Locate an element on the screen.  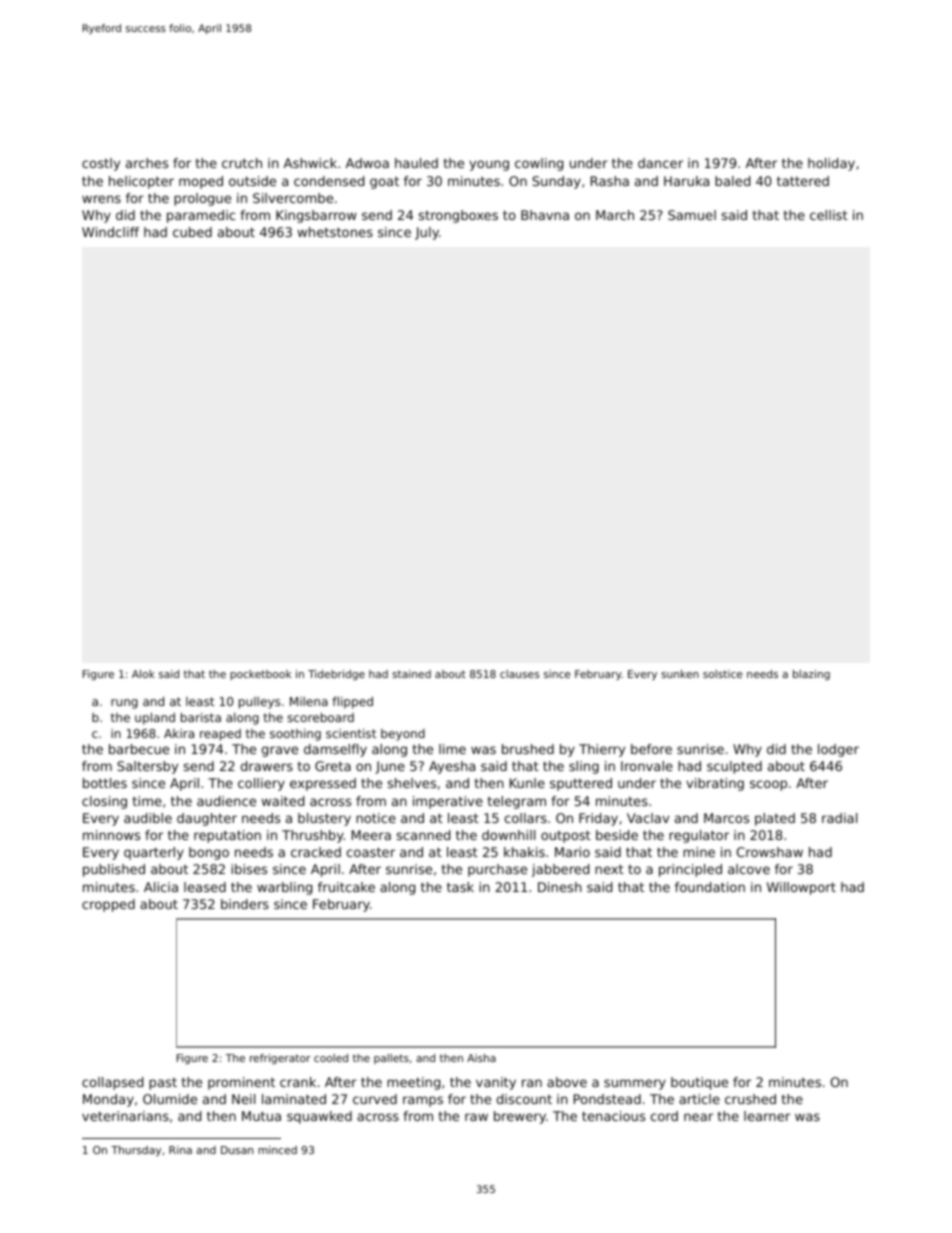
holiday is located at coordinates (831, 164).
